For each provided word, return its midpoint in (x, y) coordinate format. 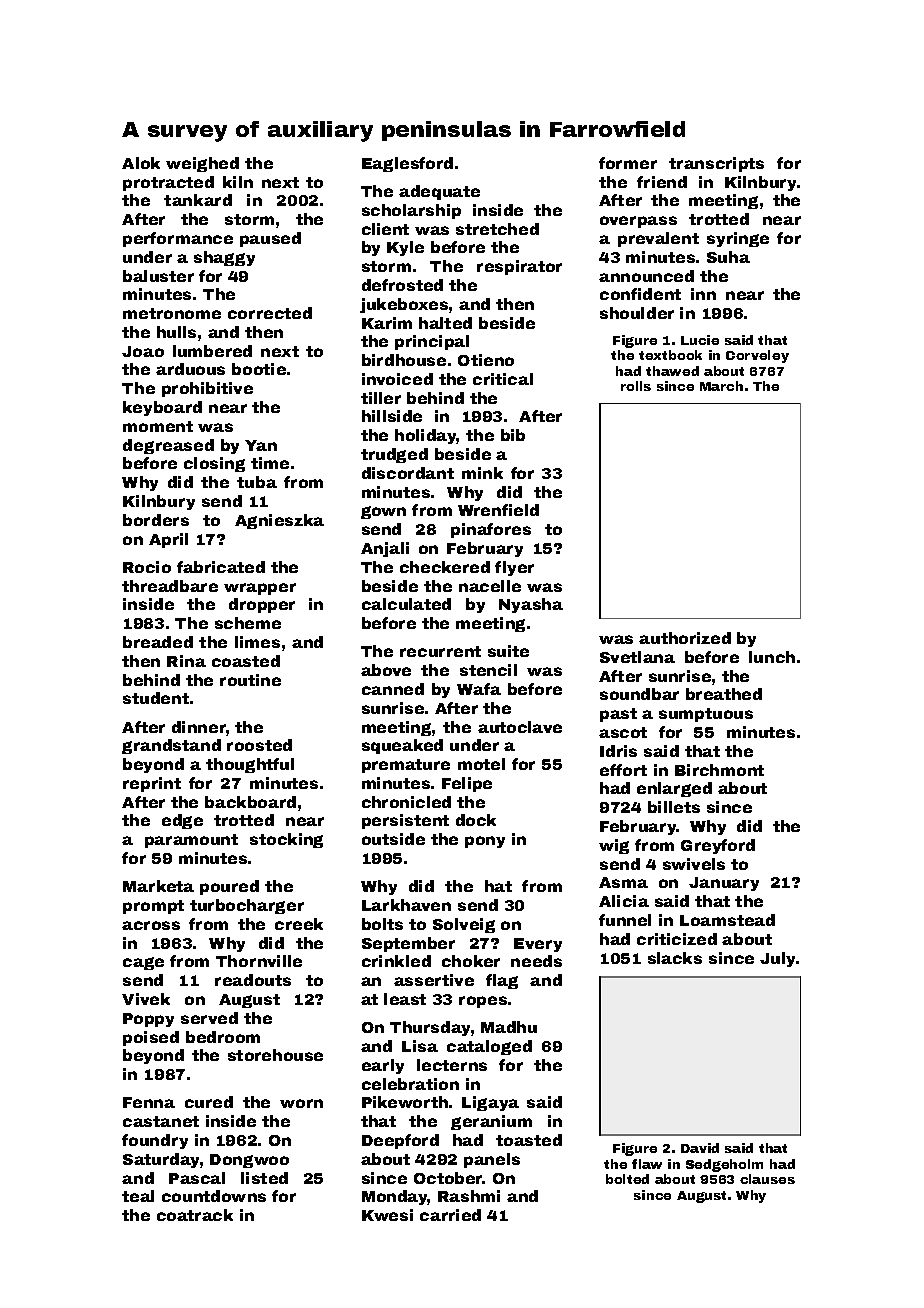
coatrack (195, 1215)
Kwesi (387, 1215)
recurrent (440, 651)
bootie (259, 369)
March (721, 386)
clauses (767, 1179)
